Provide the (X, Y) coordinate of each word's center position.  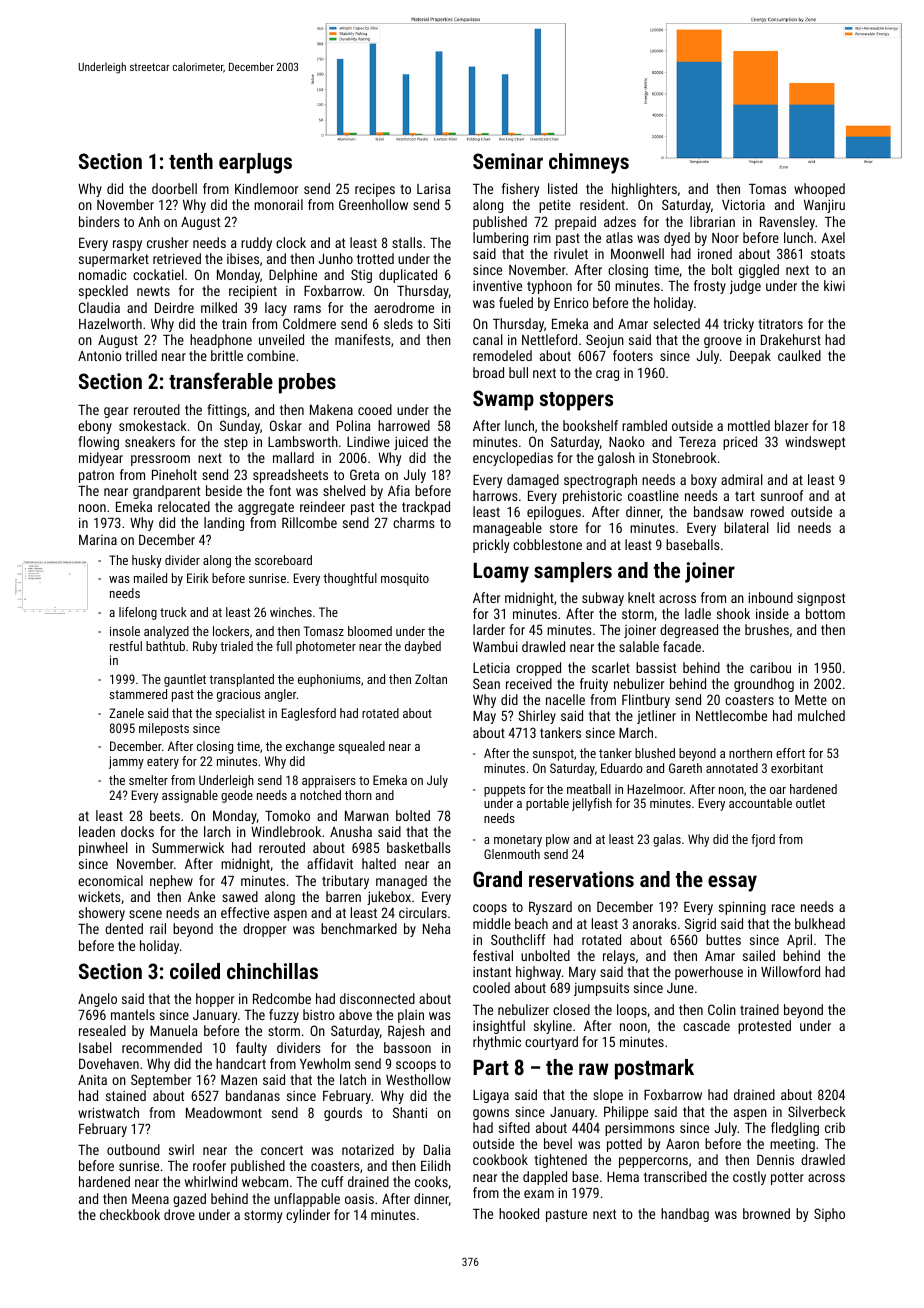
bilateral (746, 527)
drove (179, 1214)
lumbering (500, 239)
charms (414, 522)
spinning (742, 908)
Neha (437, 928)
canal (488, 339)
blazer (791, 425)
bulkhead (820, 923)
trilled (141, 355)
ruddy (256, 244)
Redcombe (282, 998)
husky (147, 561)
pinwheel (103, 849)
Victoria (743, 204)
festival (493, 955)
